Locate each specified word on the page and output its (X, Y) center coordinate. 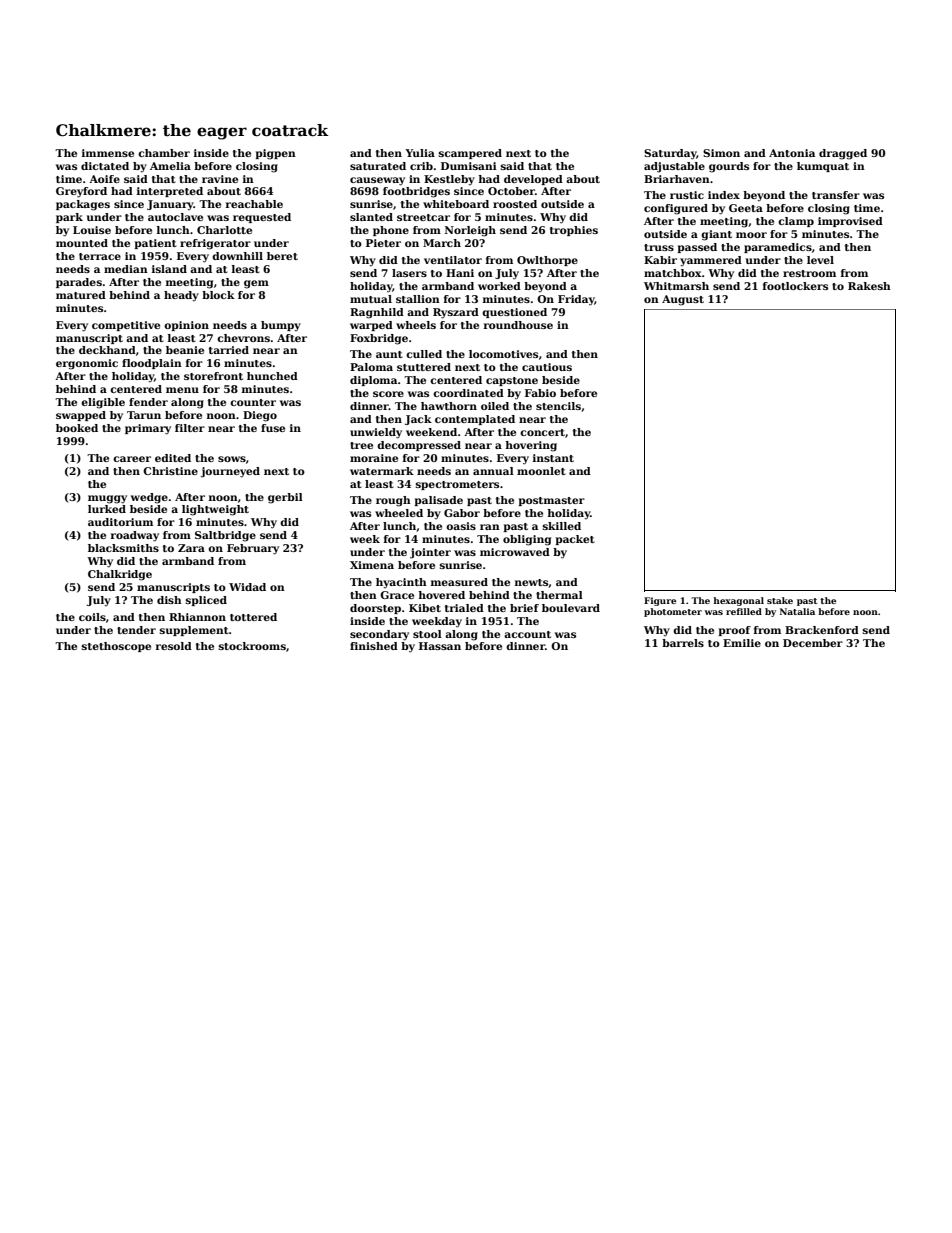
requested (262, 218)
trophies (574, 231)
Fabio (540, 393)
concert (542, 432)
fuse (273, 428)
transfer (836, 195)
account (527, 634)
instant (553, 458)
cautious (547, 367)
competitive (126, 326)
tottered (253, 617)
